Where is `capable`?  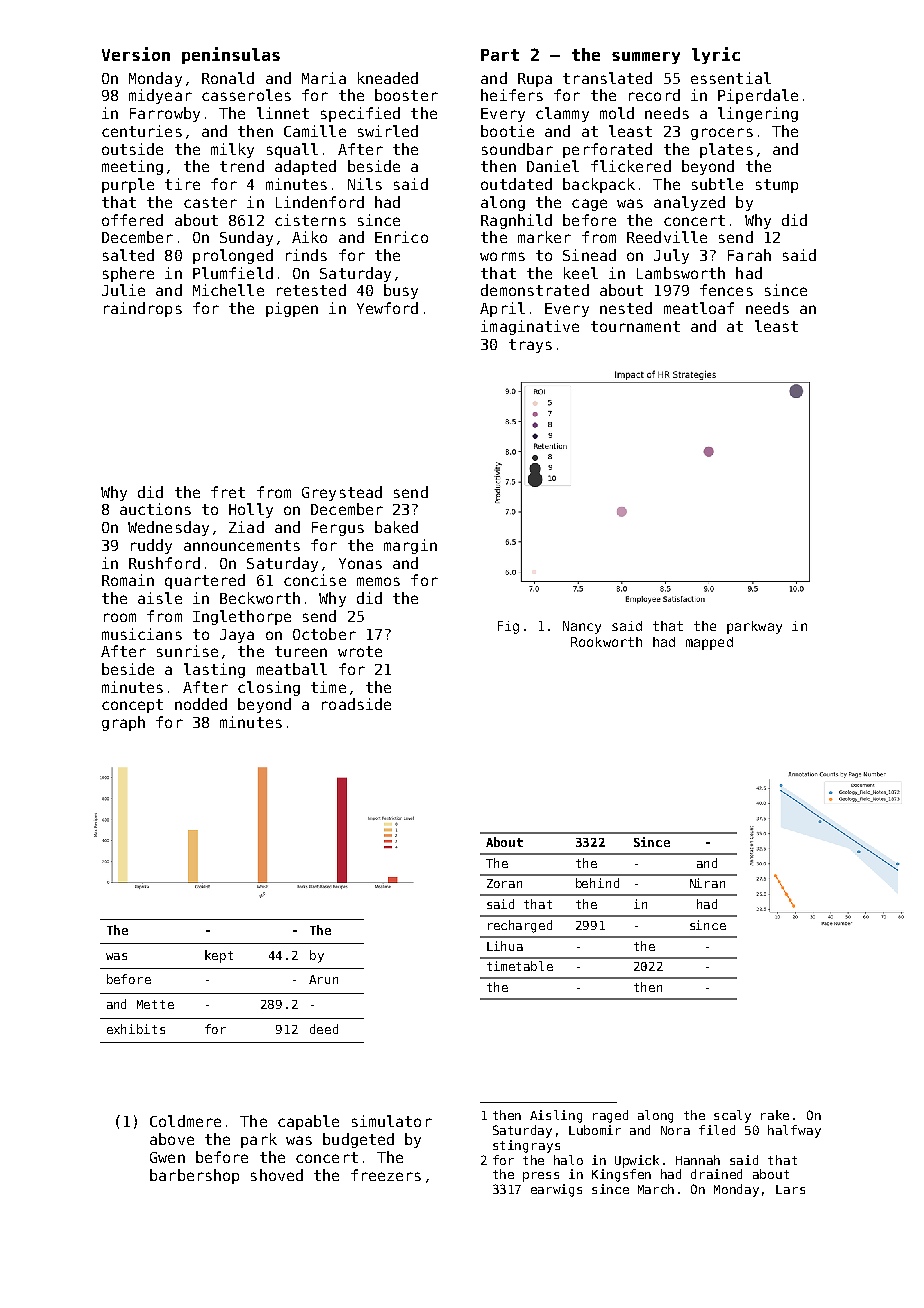
capable is located at coordinates (308, 1122).
